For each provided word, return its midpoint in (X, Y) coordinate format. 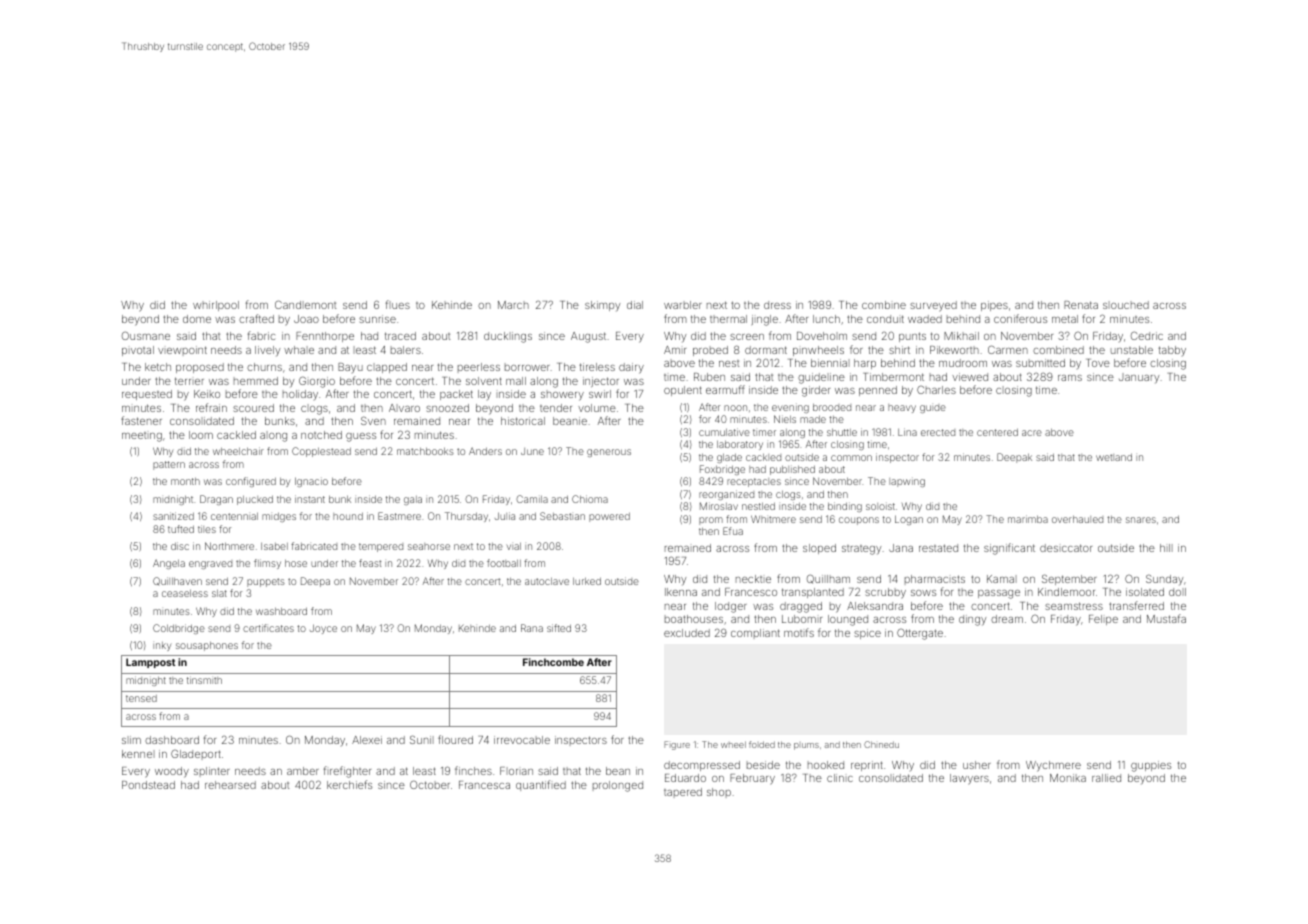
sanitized (173, 516)
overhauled (1077, 519)
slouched (1126, 305)
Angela (169, 564)
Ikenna (681, 592)
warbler (683, 305)
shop (719, 793)
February (752, 779)
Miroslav (719, 506)
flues (398, 304)
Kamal (1002, 579)
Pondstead (148, 785)
